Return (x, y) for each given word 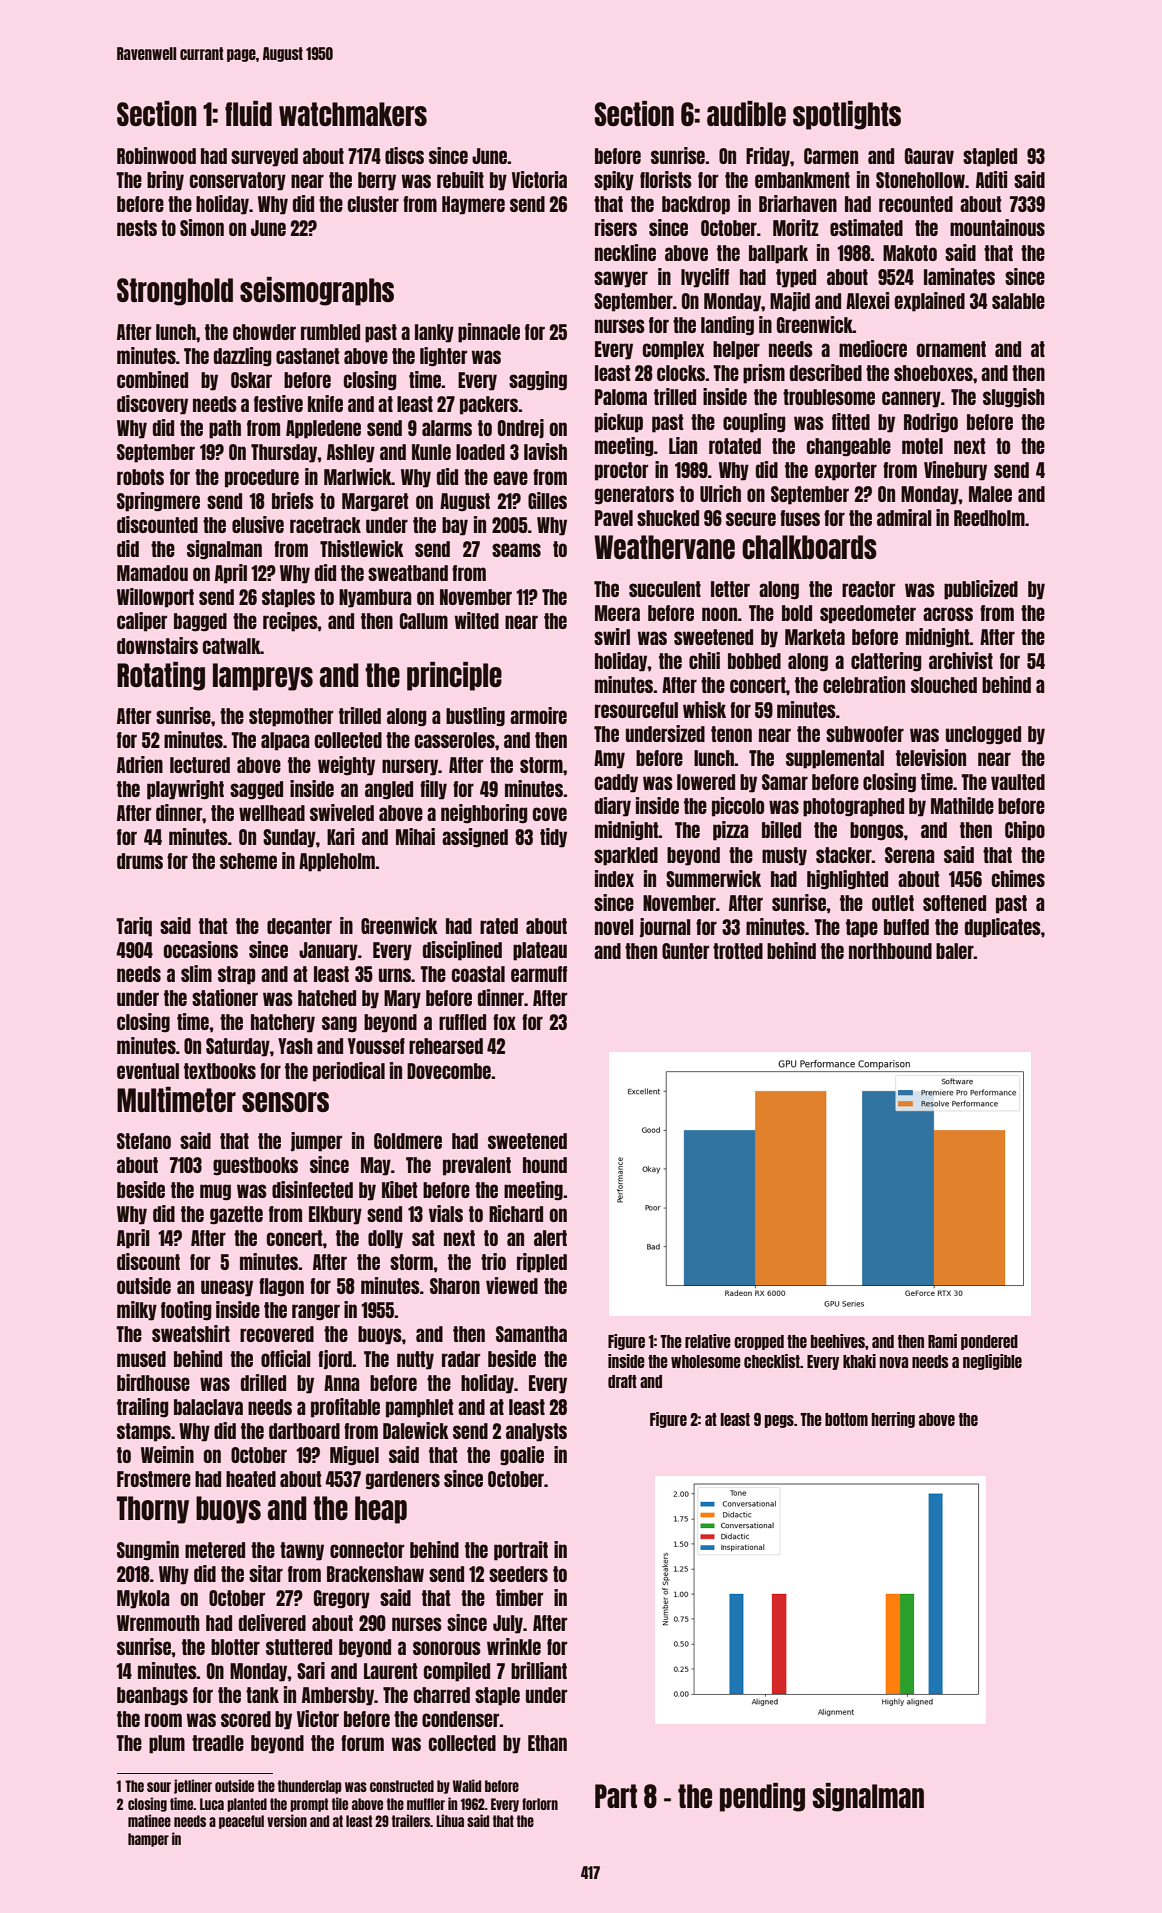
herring (893, 1420)
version (287, 1820)
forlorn (540, 1804)
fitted (851, 421)
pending (762, 1797)
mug (215, 1192)
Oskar (251, 380)
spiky (614, 181)
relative (708, 1341)
